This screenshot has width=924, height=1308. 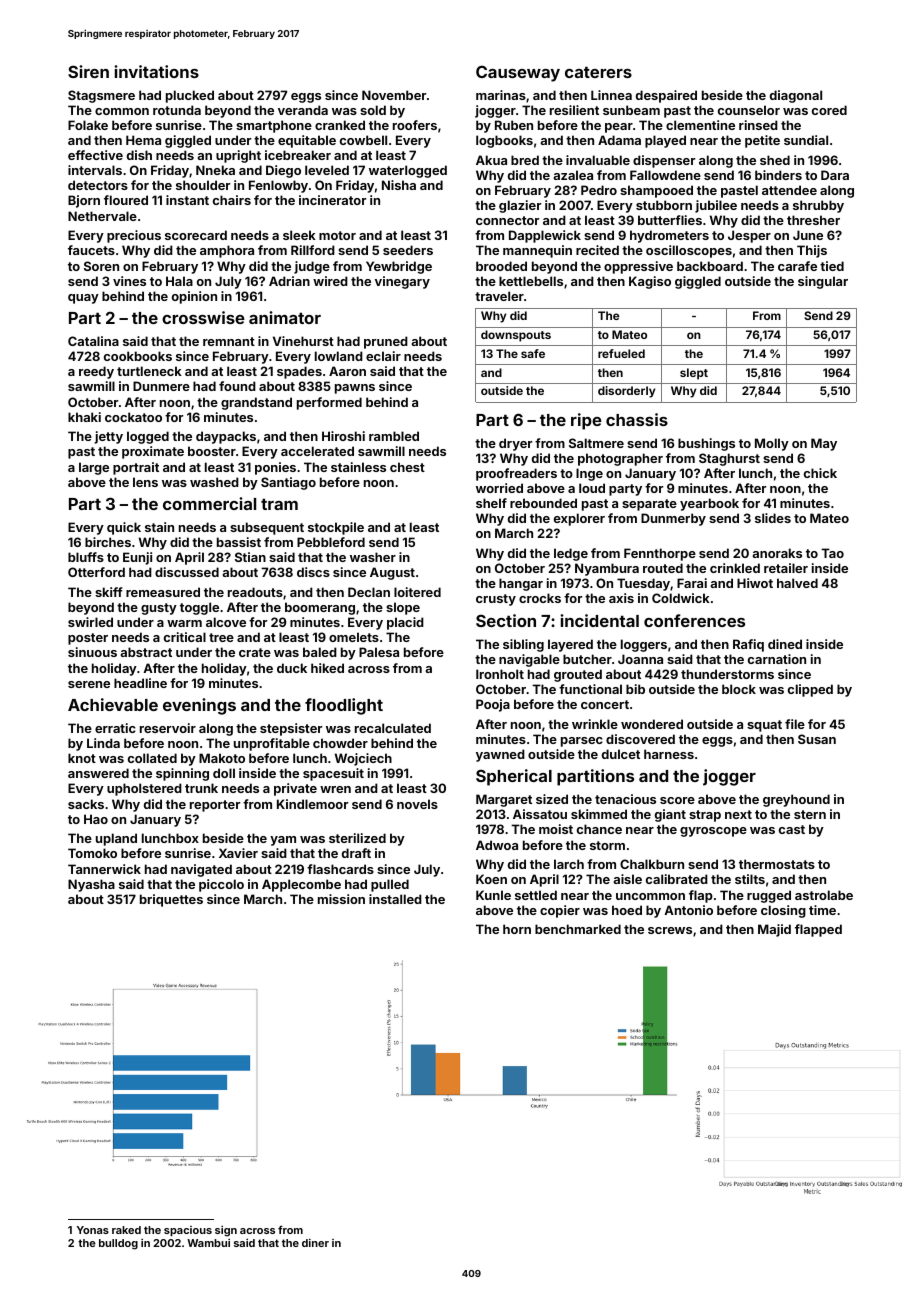 I want to click on Causeway, so click(x=518, y=73).
